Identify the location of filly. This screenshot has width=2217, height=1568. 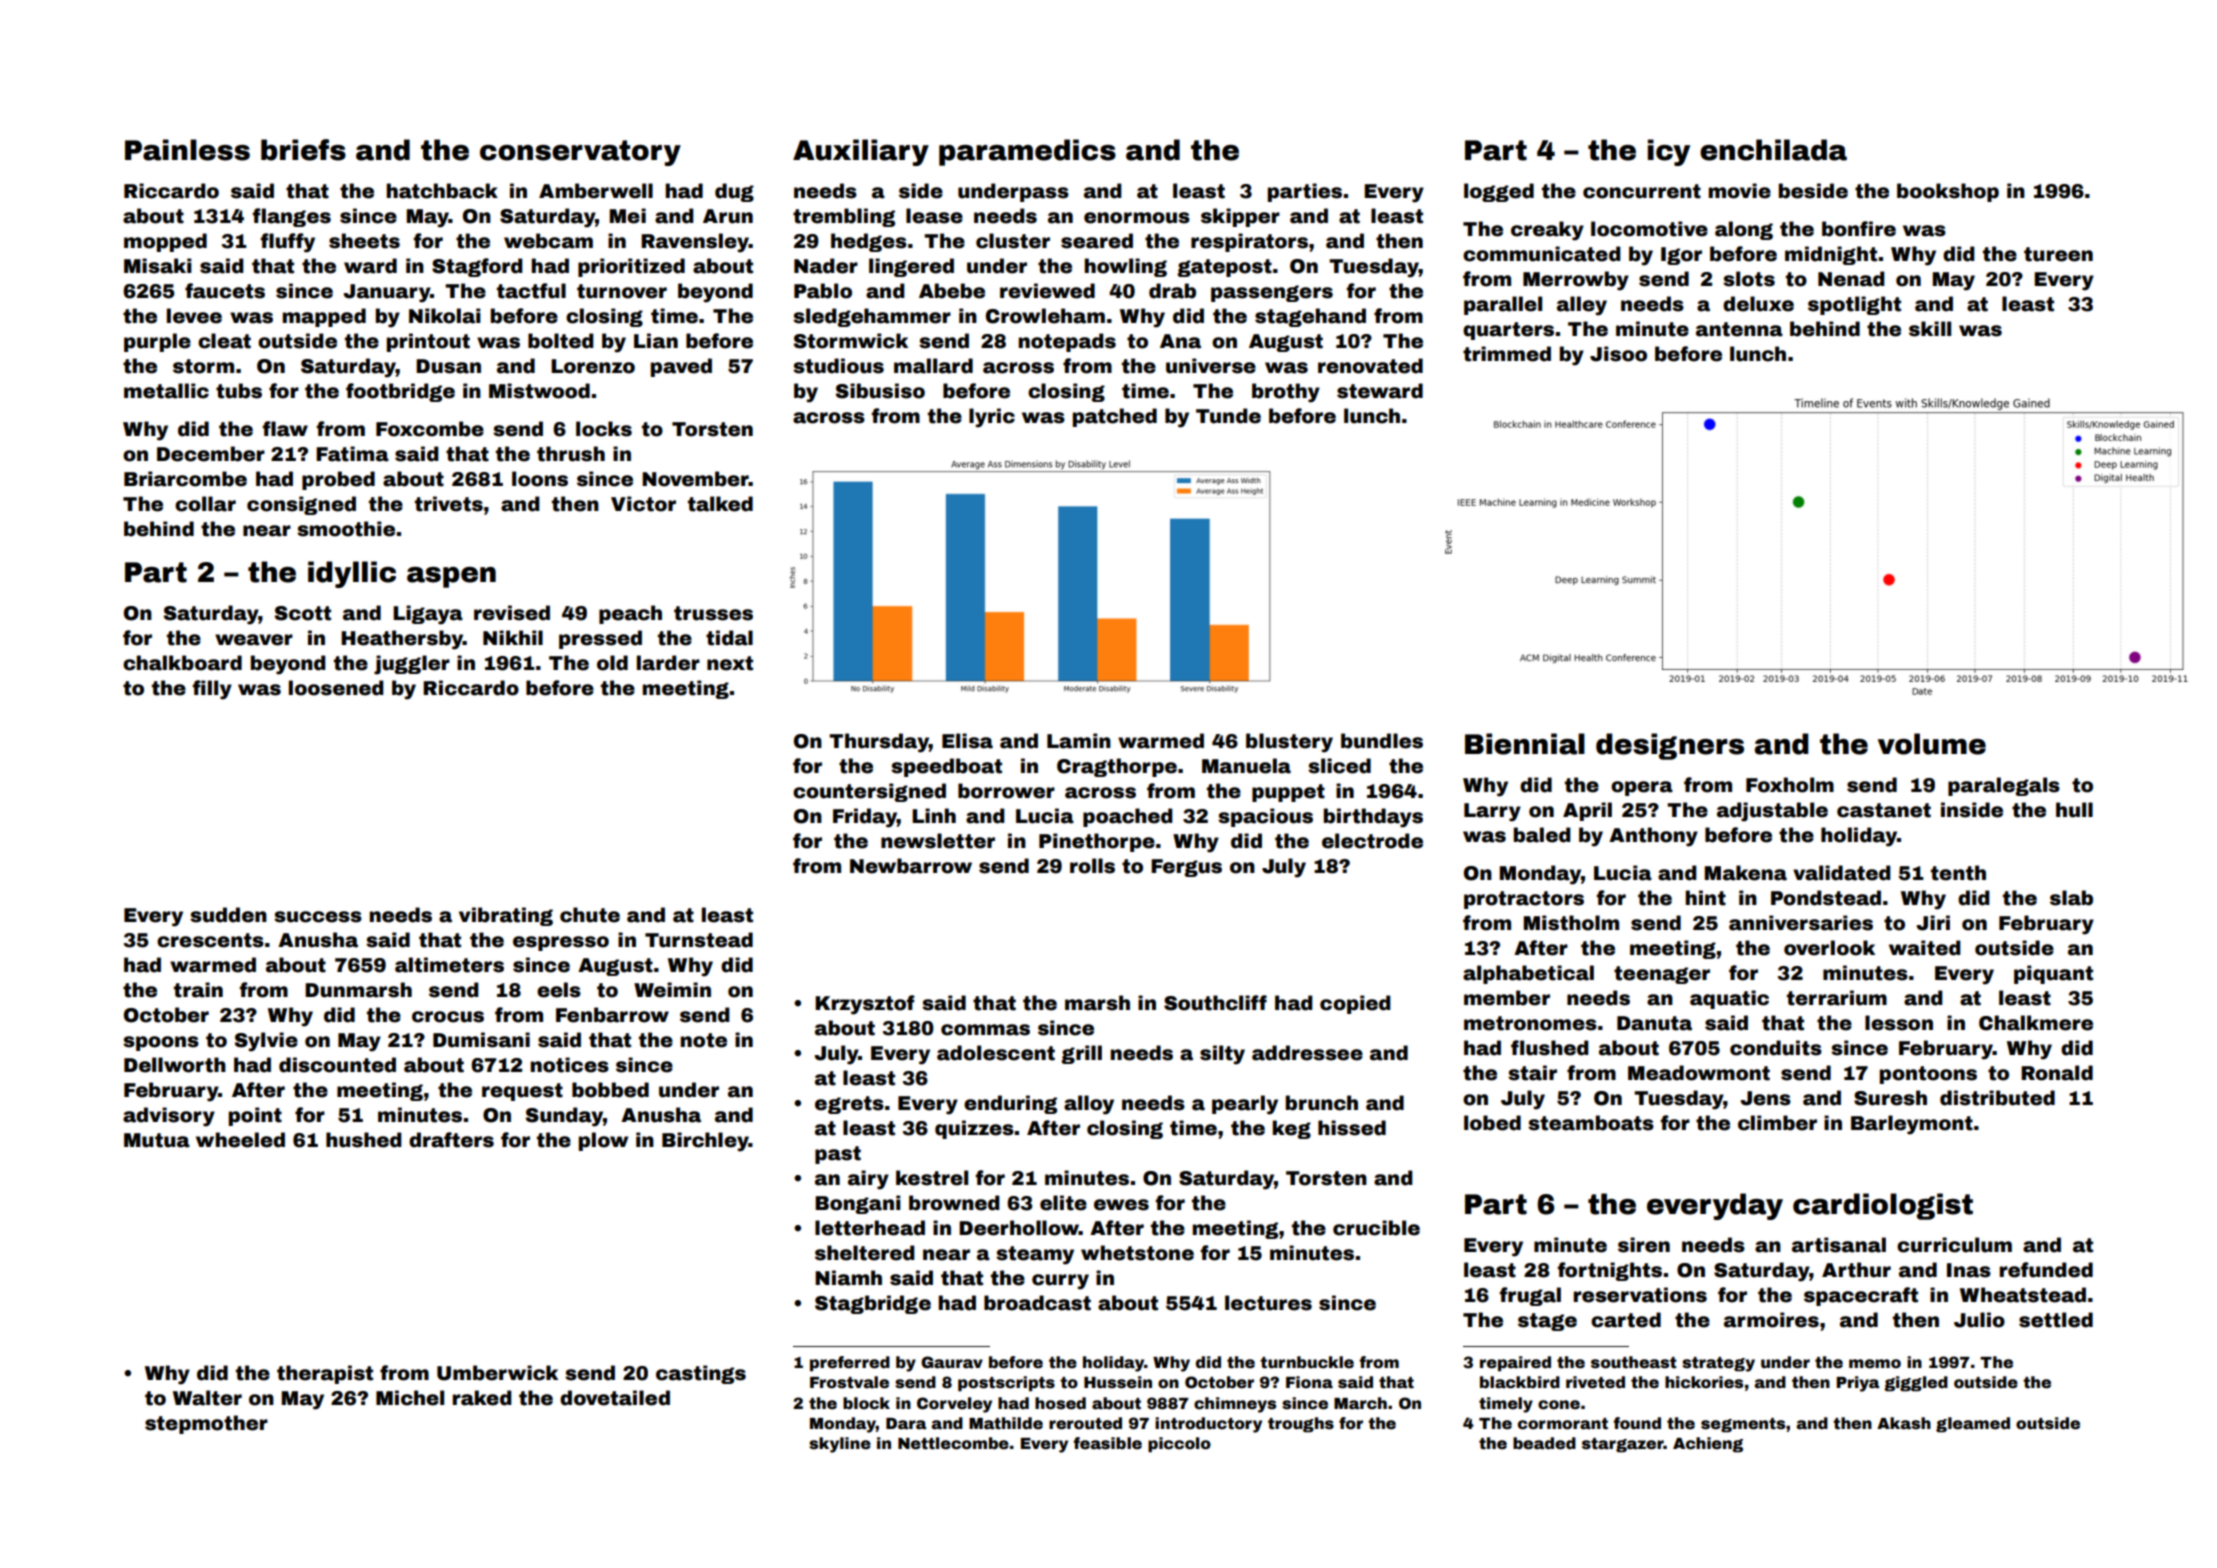
(212, 690).
